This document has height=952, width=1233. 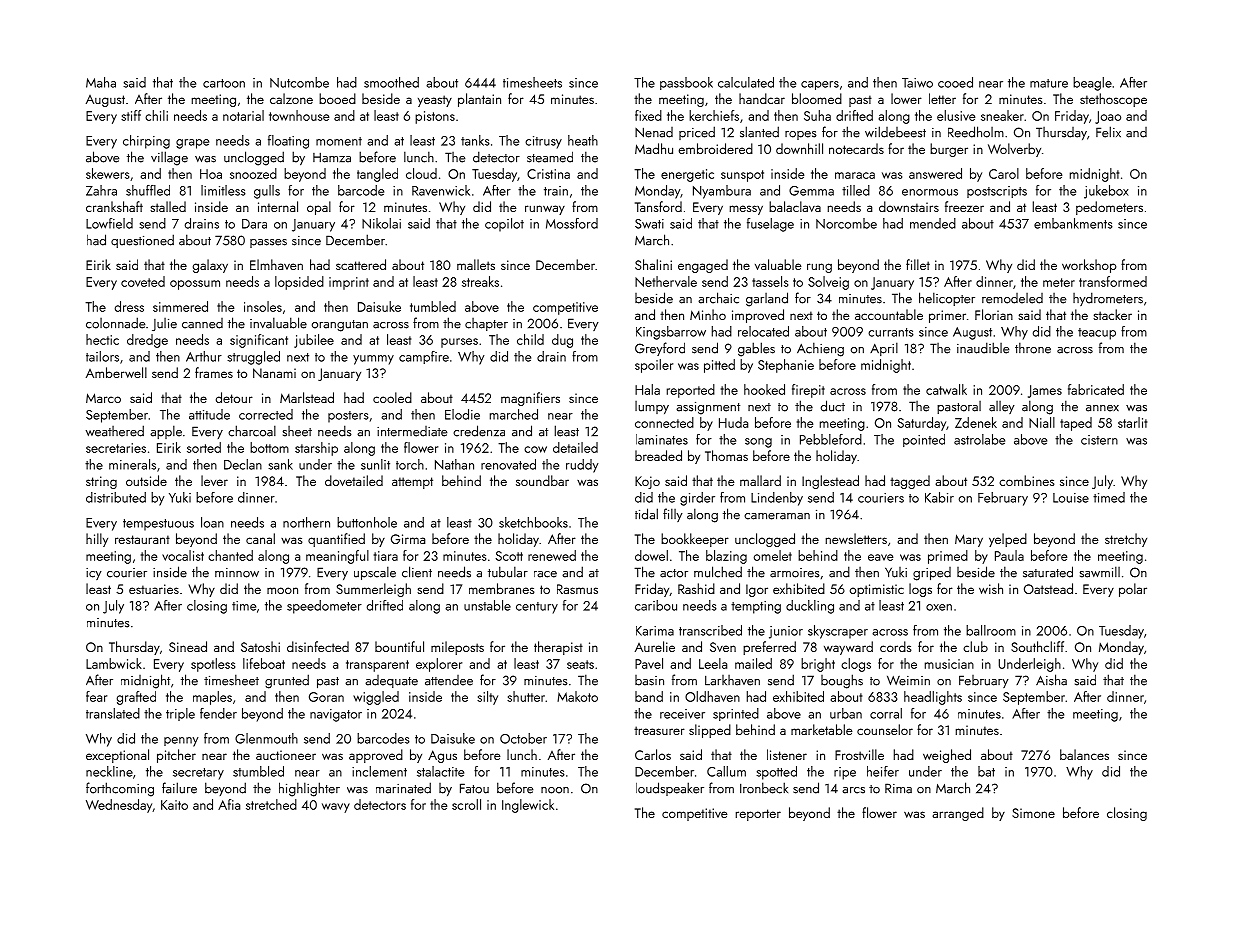 What do you see at coordinates (94, 574) in the document?
I see `icy` at bounding box center [94, 574].
